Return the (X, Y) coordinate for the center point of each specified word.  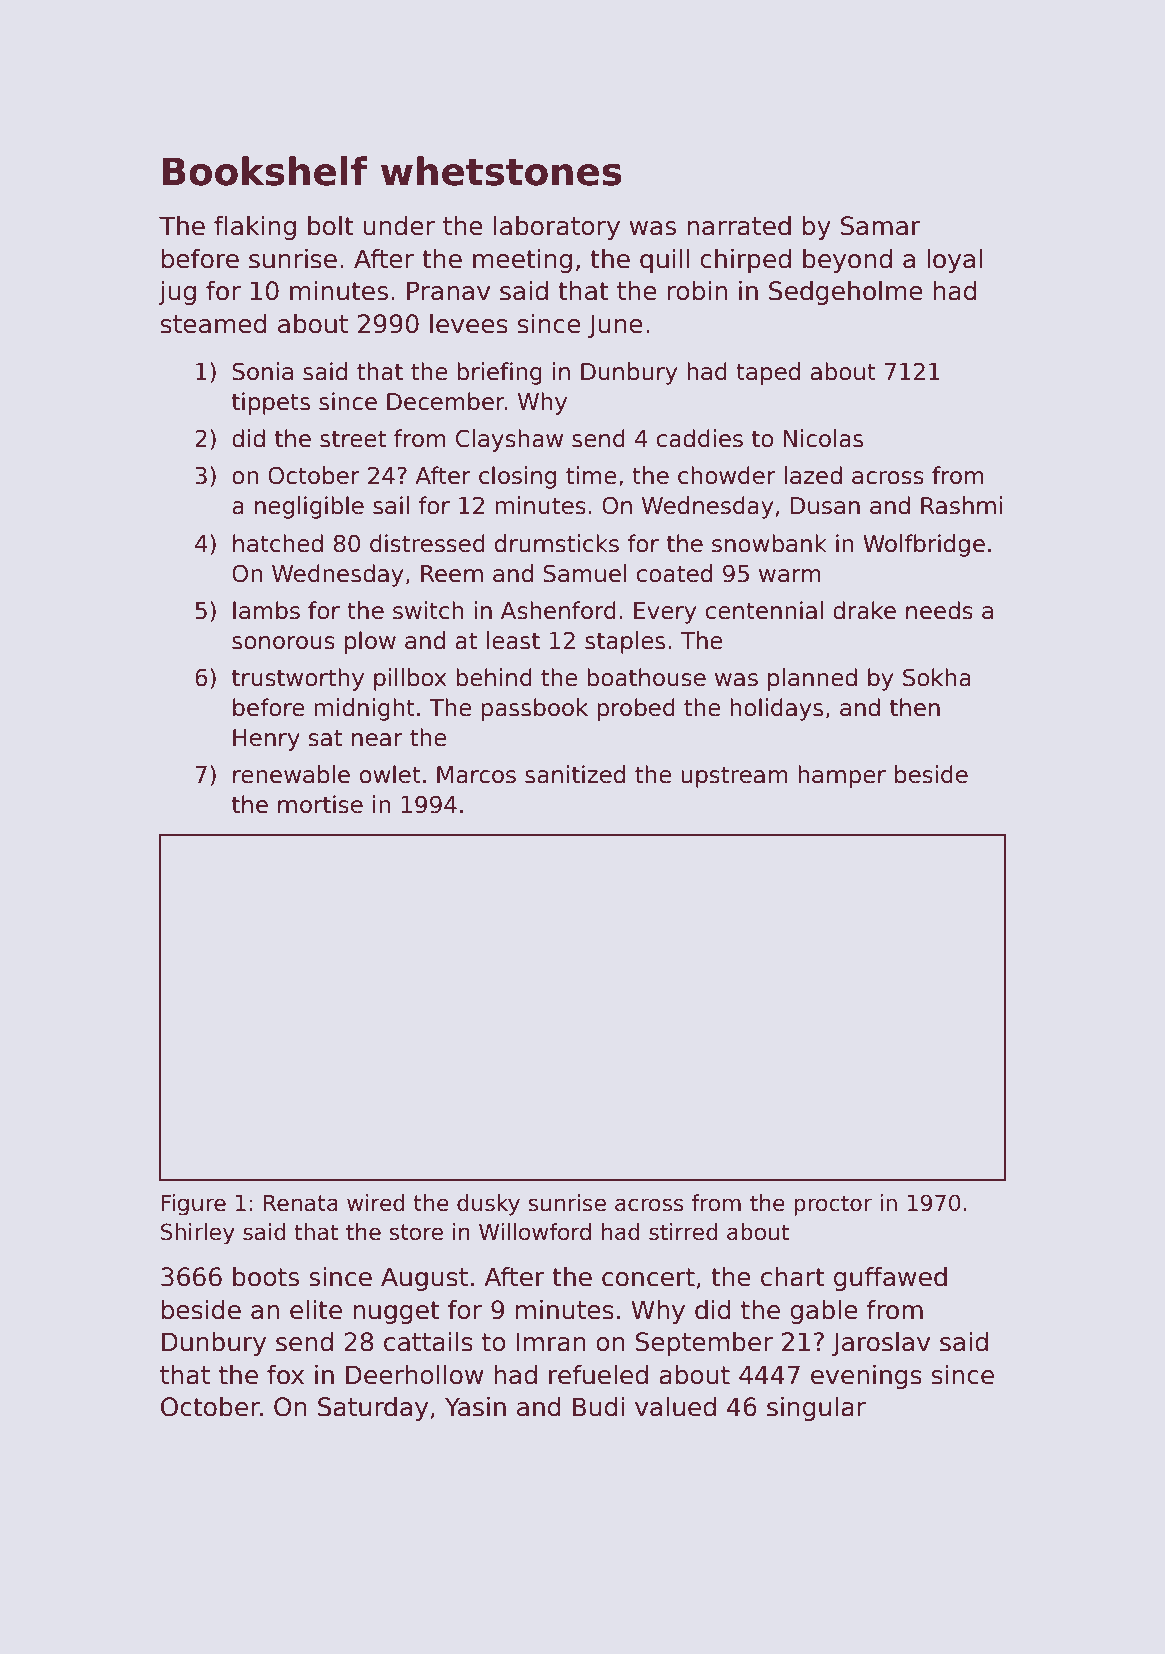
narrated (739, 226)
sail (391, 505)
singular (816, 1409)
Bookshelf (265, 171)
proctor (833, 1205)
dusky (488, 1205)
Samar (881, 226)
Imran (551, 1342)
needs (939, 610)
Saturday (373, 1409)
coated (674, 573)
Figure (193, 1205)
